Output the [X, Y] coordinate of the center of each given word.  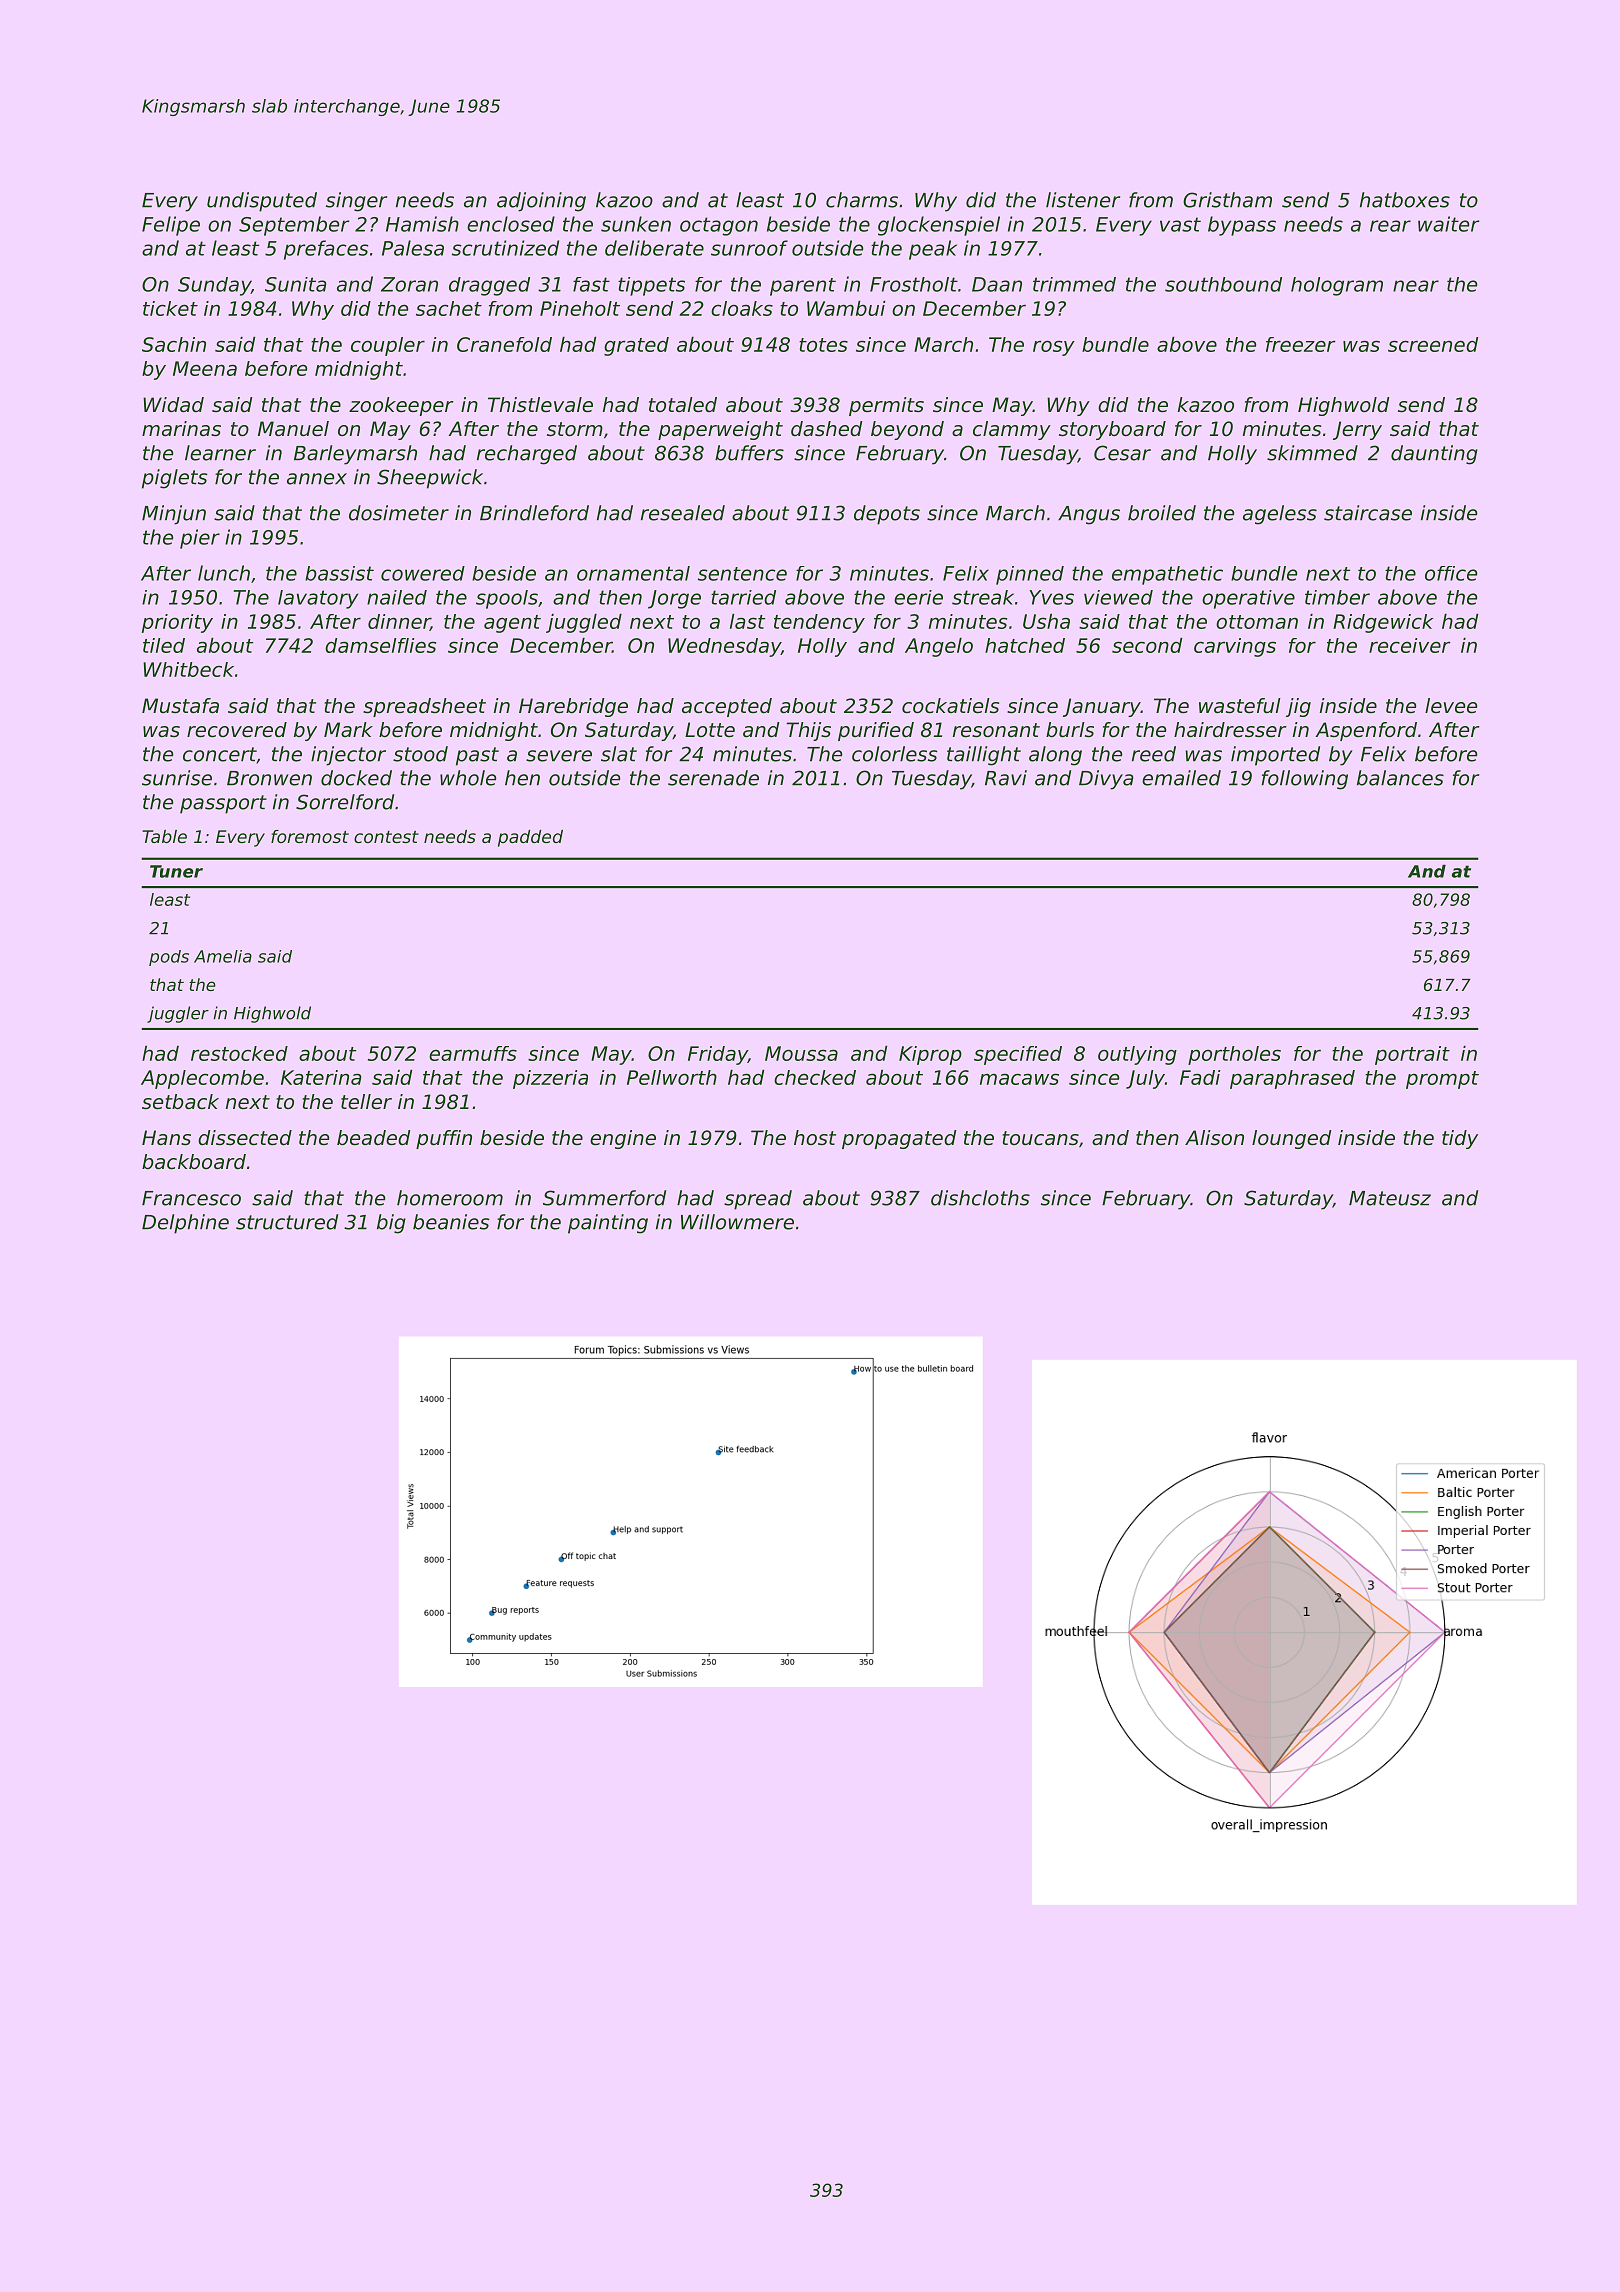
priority [177, 623]
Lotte [710, 729]
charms [862, 200]
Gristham [1227, 200]
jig [1298, 707]
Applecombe [202, 1079]
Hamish [422, 224]
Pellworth [672, 1077]
